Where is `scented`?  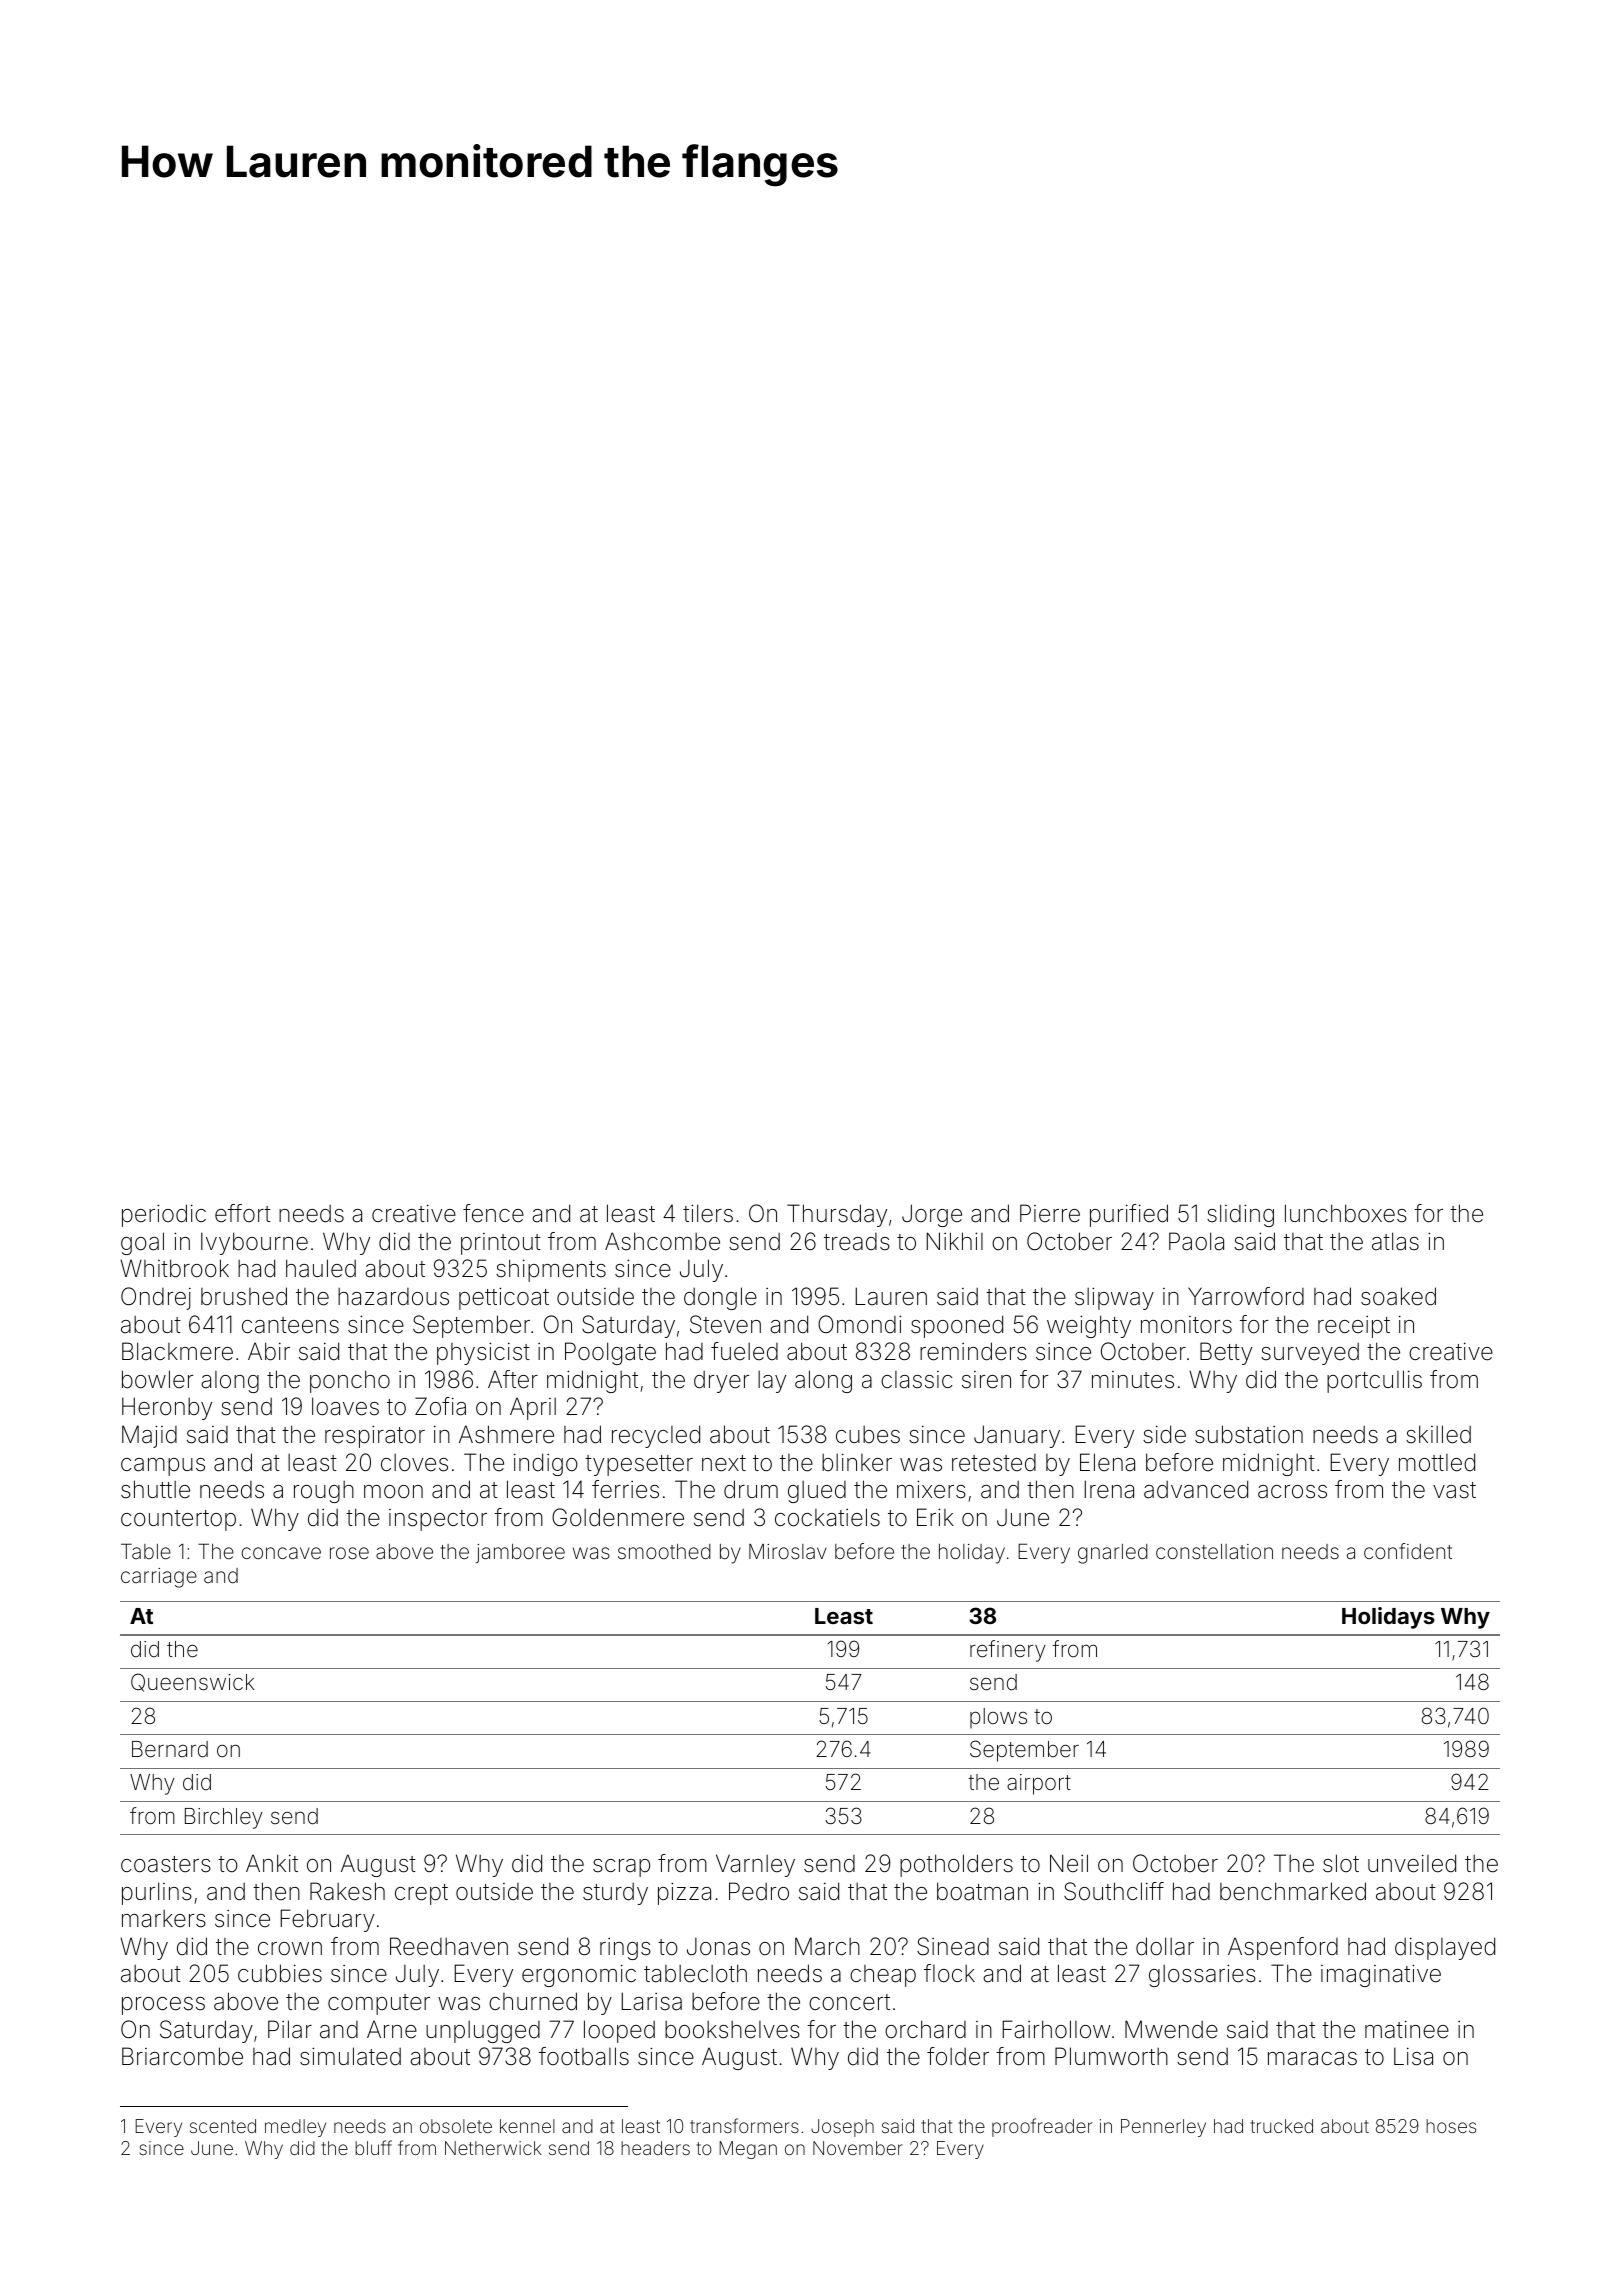 scented is located at coordinates (223, 2126).
